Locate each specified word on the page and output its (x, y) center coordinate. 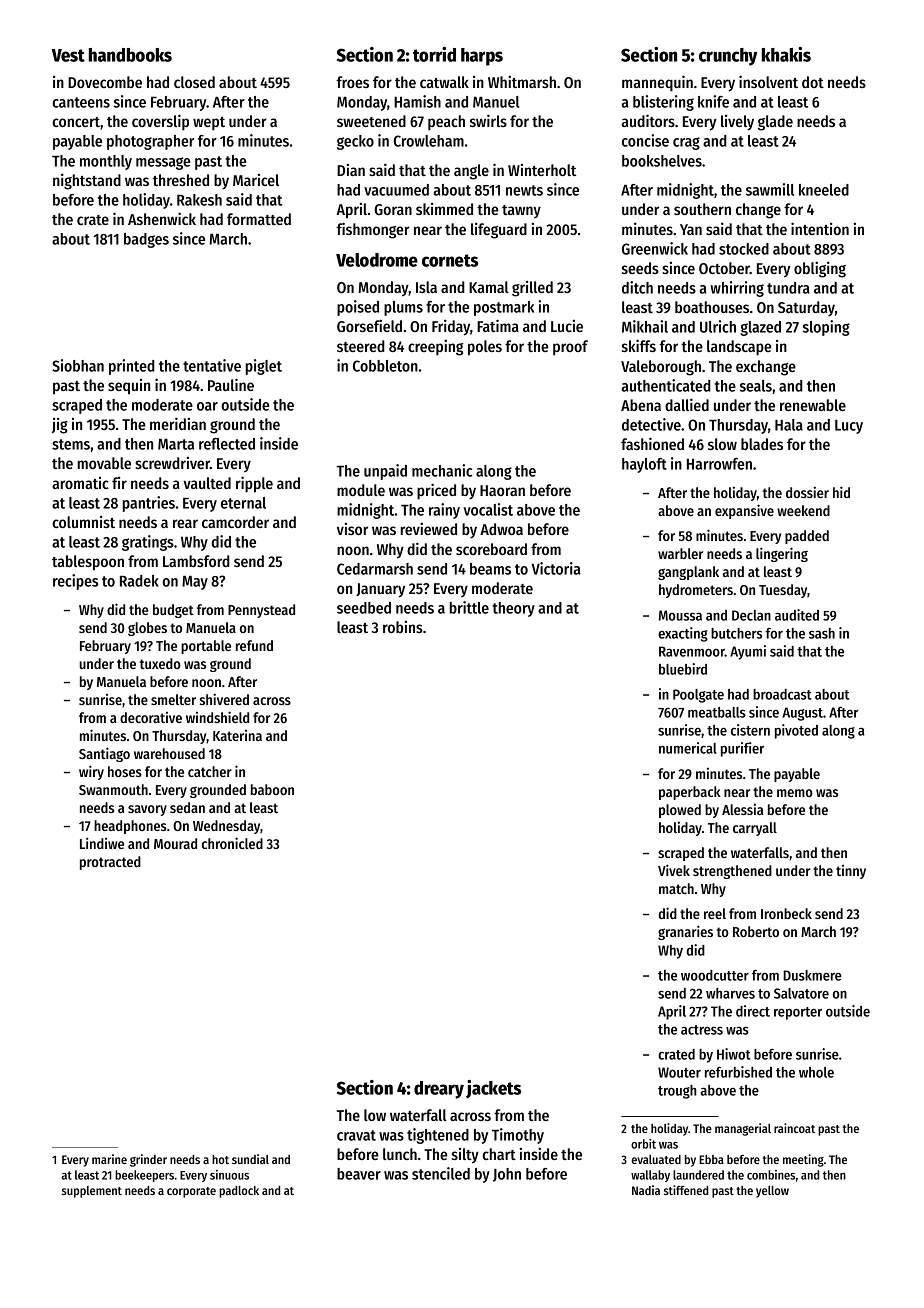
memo (795, 793)
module (361, 490)
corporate (191, 1192)
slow (722, 444)
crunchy (728, 57)
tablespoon (88, 563)
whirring (737, 289)
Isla (426, 287)
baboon (272, 789)
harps (482, 57)
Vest (68, 55)
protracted (110, 863)
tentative (212, 365)
